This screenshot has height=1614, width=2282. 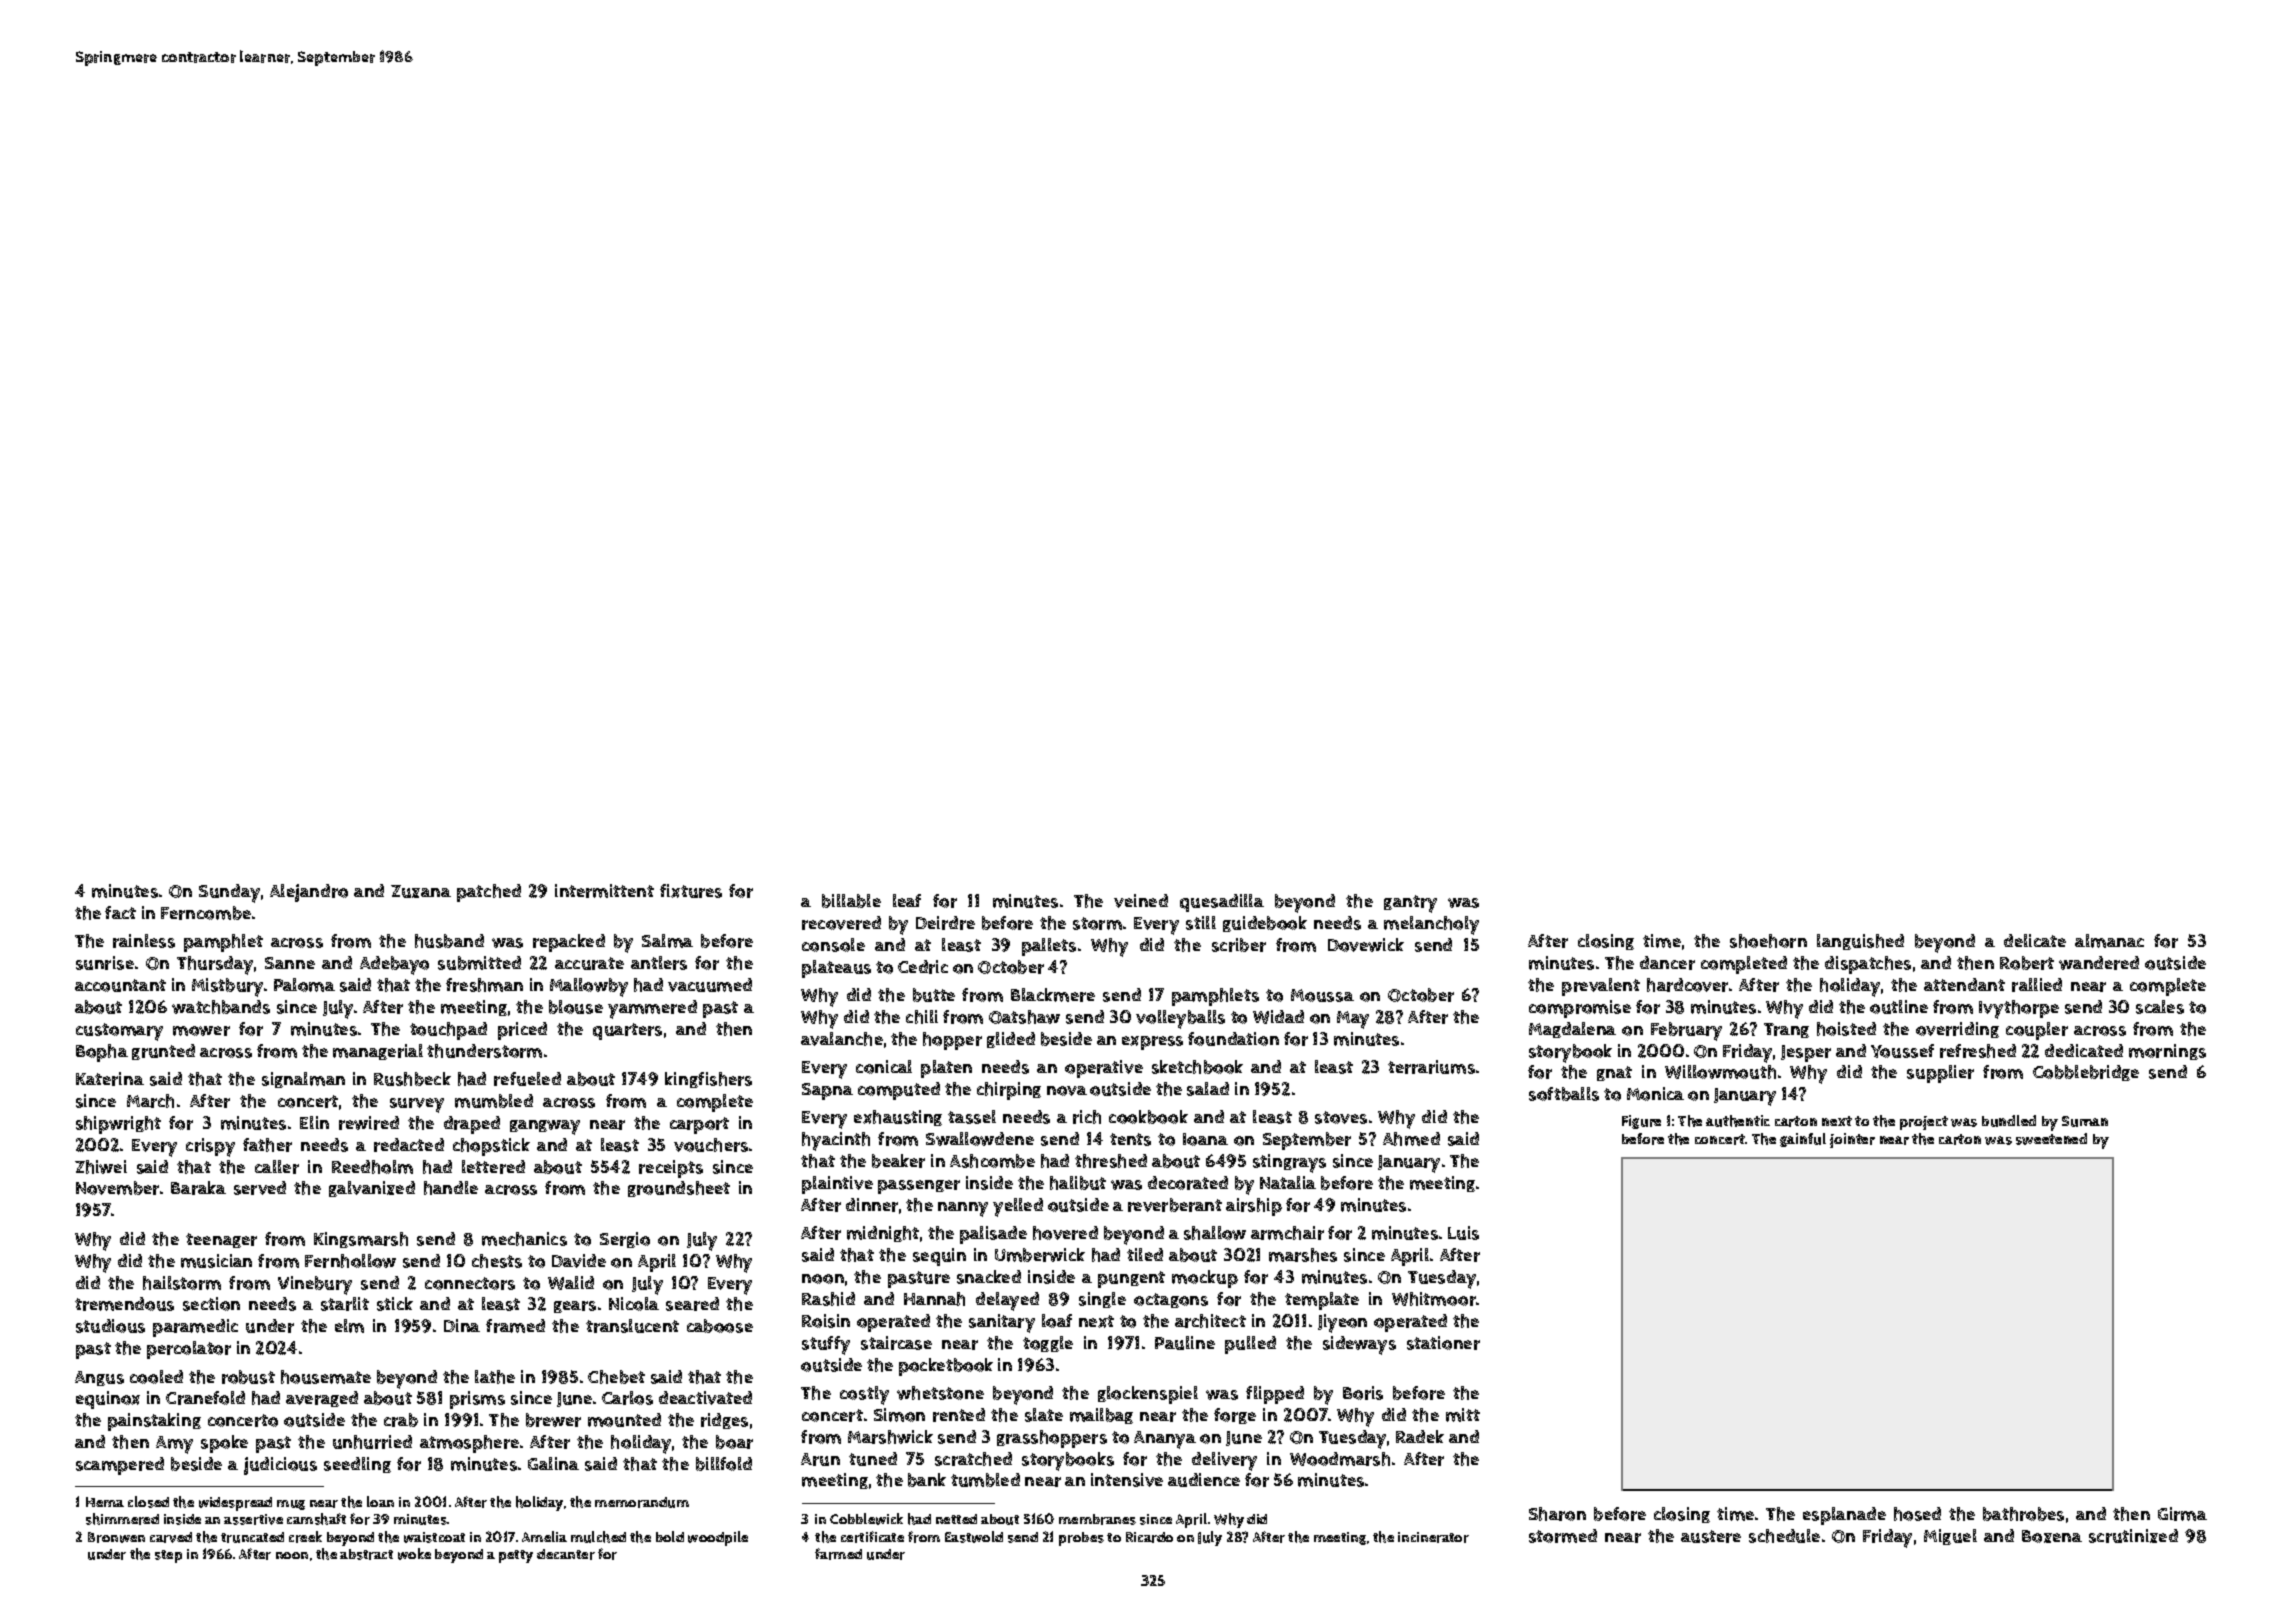 What do you see at coordinates (627, 1031) in the screenshot?
I see `quarters` at bounding box center [627, 1031].
